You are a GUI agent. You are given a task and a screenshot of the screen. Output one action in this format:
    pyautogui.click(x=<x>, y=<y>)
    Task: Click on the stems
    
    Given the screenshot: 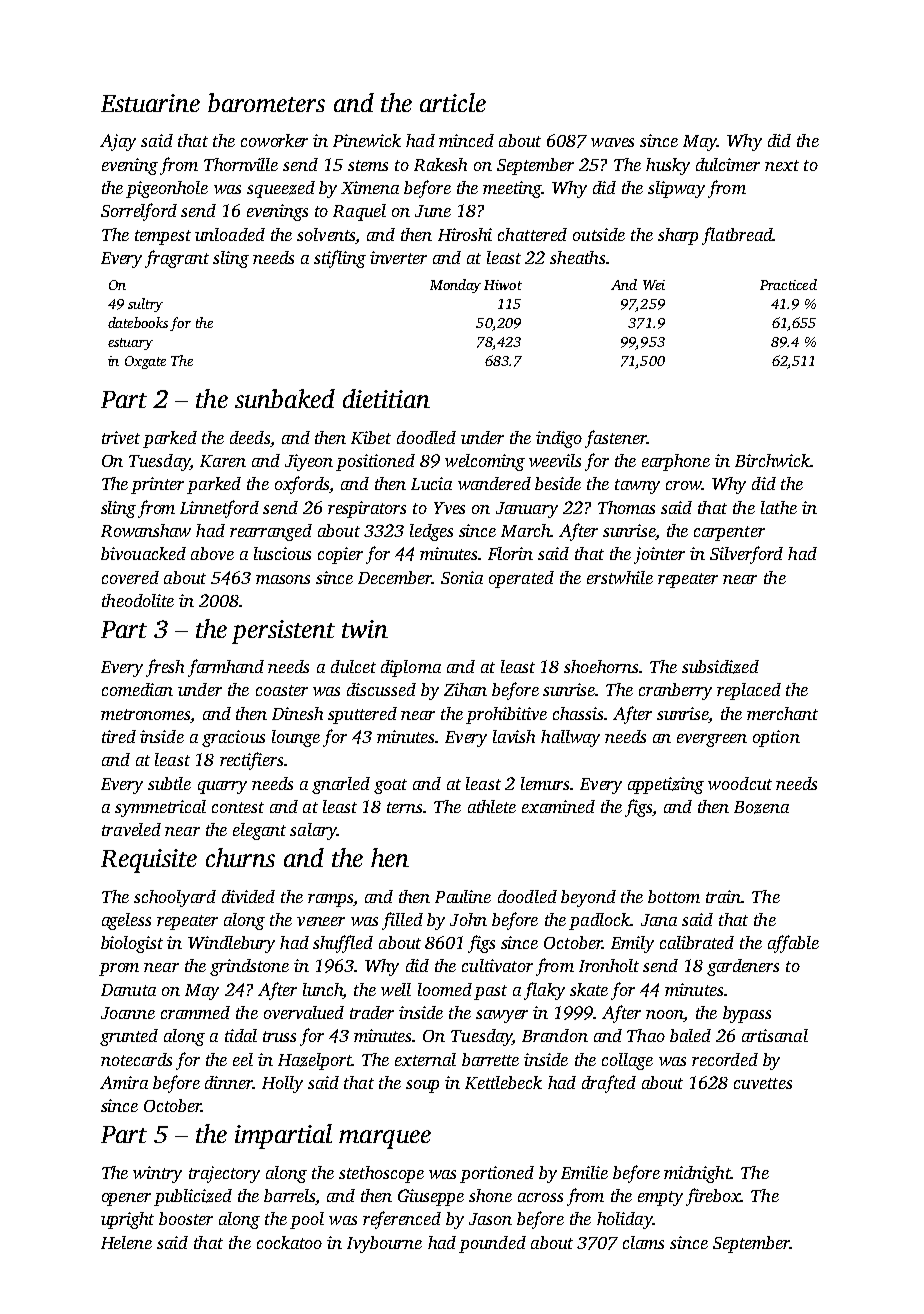 What is the action you would take?
    pyautogui.click(x=368, y=165)
